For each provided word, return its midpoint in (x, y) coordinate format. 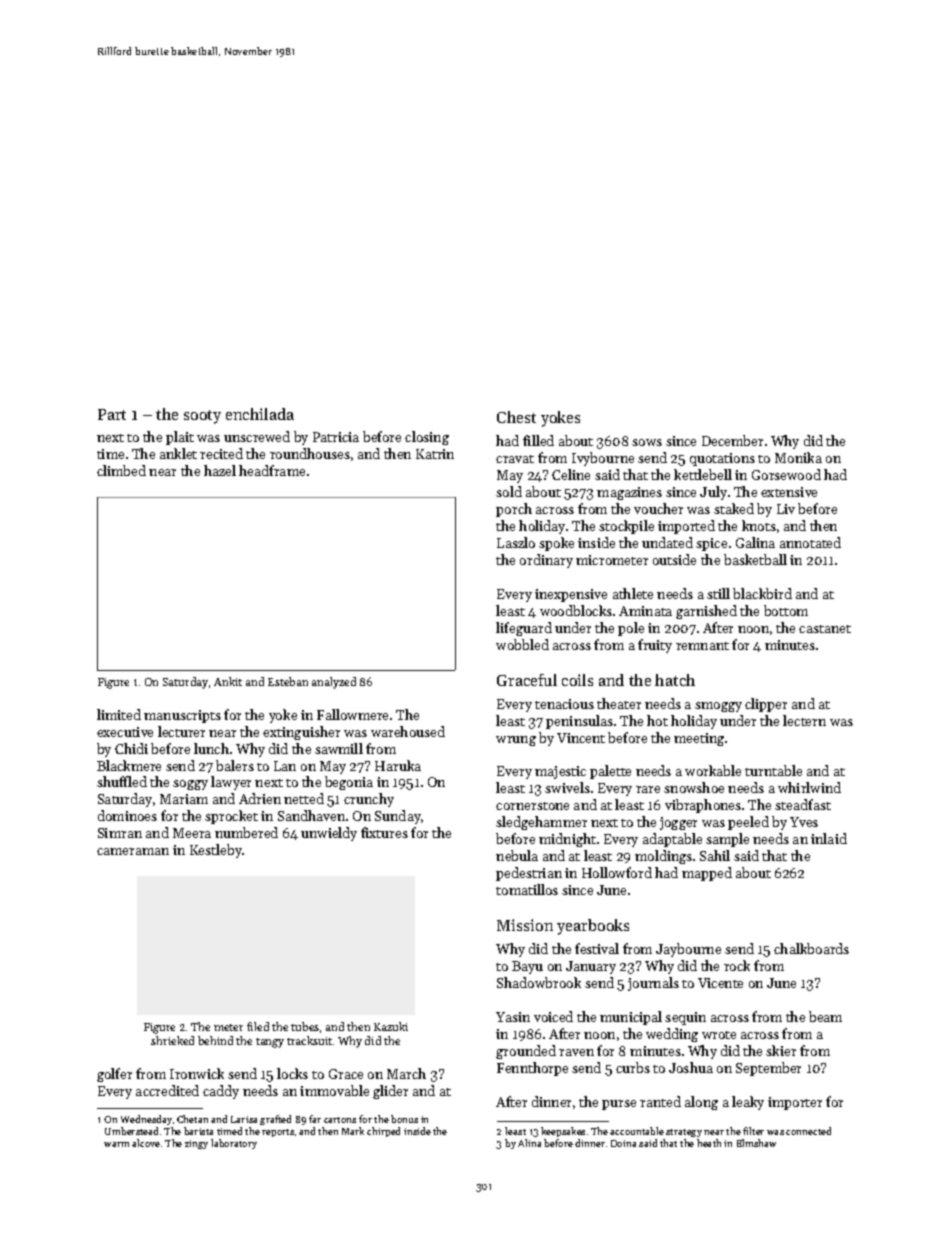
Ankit (228, 681)
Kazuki (391, 1026)
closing (427, 438)
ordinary (546, 561)
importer (795, 1103)
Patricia (336, 437)
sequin (685, 1018)
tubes (305, 1026)
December (732, 440)
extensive (789, 492)
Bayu (527, 967)
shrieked (172, 1040)
